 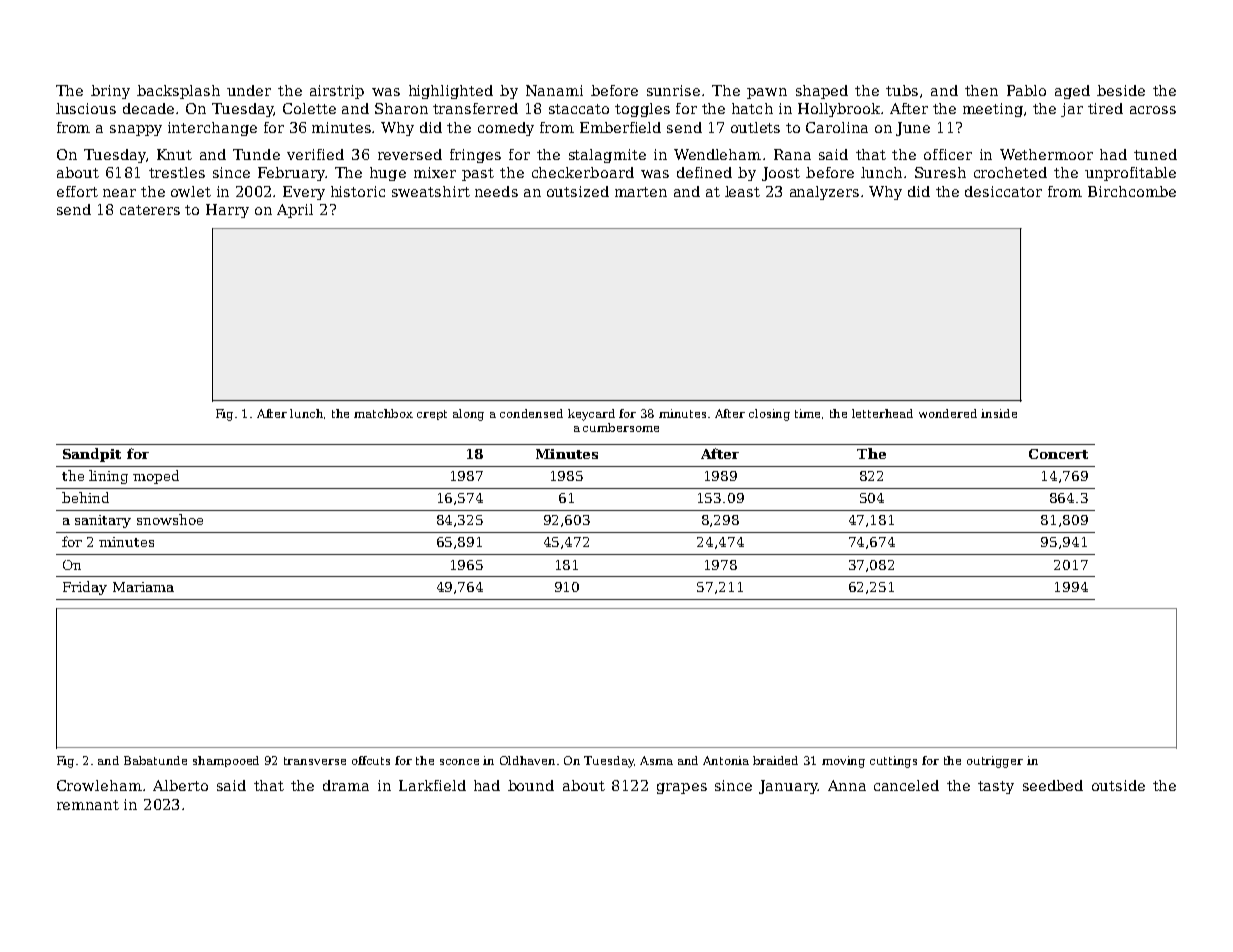 I want to click on under, so click(x=249, y=90).
